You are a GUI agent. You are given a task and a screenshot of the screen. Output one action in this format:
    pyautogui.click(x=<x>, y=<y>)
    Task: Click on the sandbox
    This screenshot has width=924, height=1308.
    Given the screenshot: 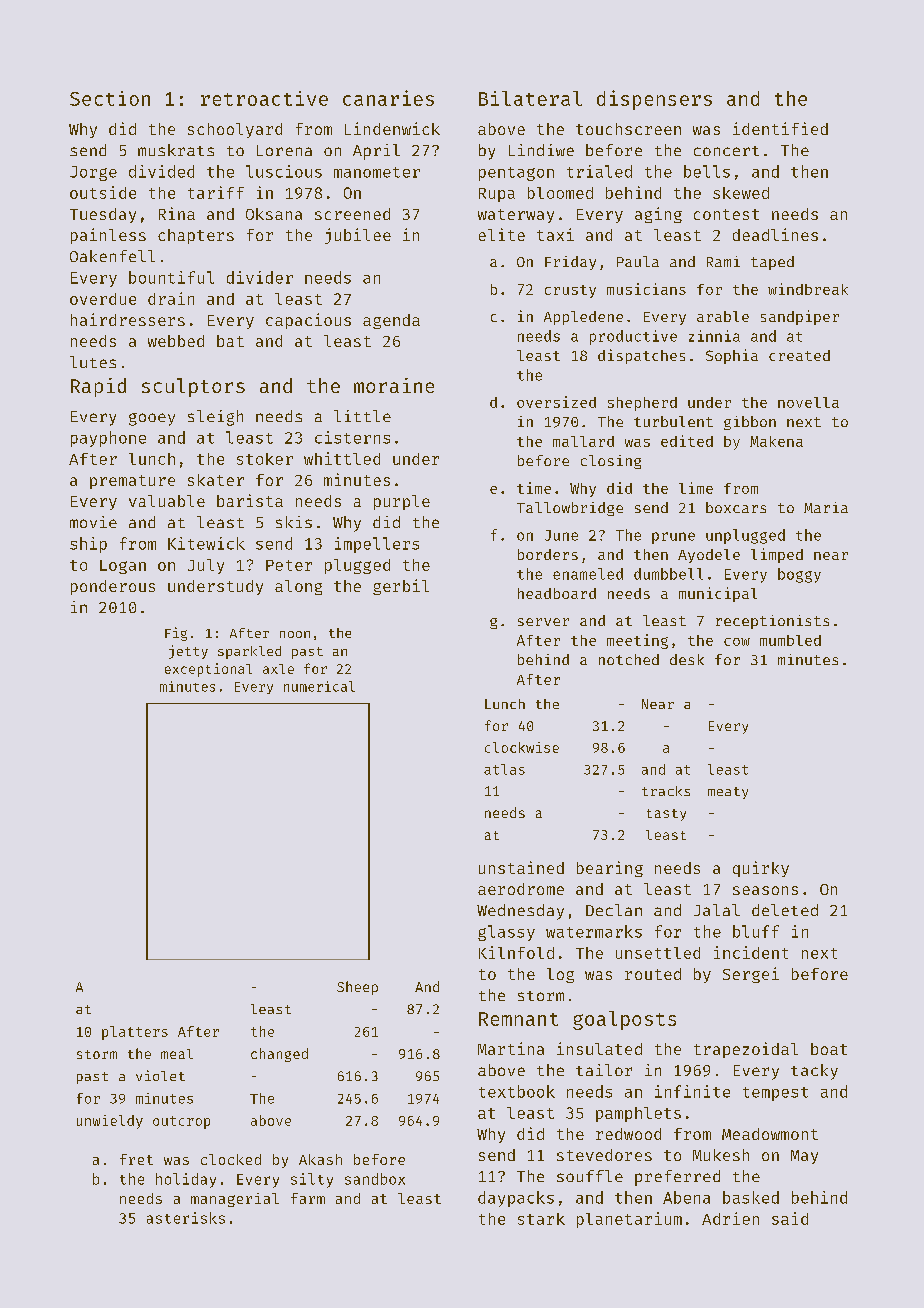 What is the action you would take?
    pyautogui.click(x=375, y=1179)
